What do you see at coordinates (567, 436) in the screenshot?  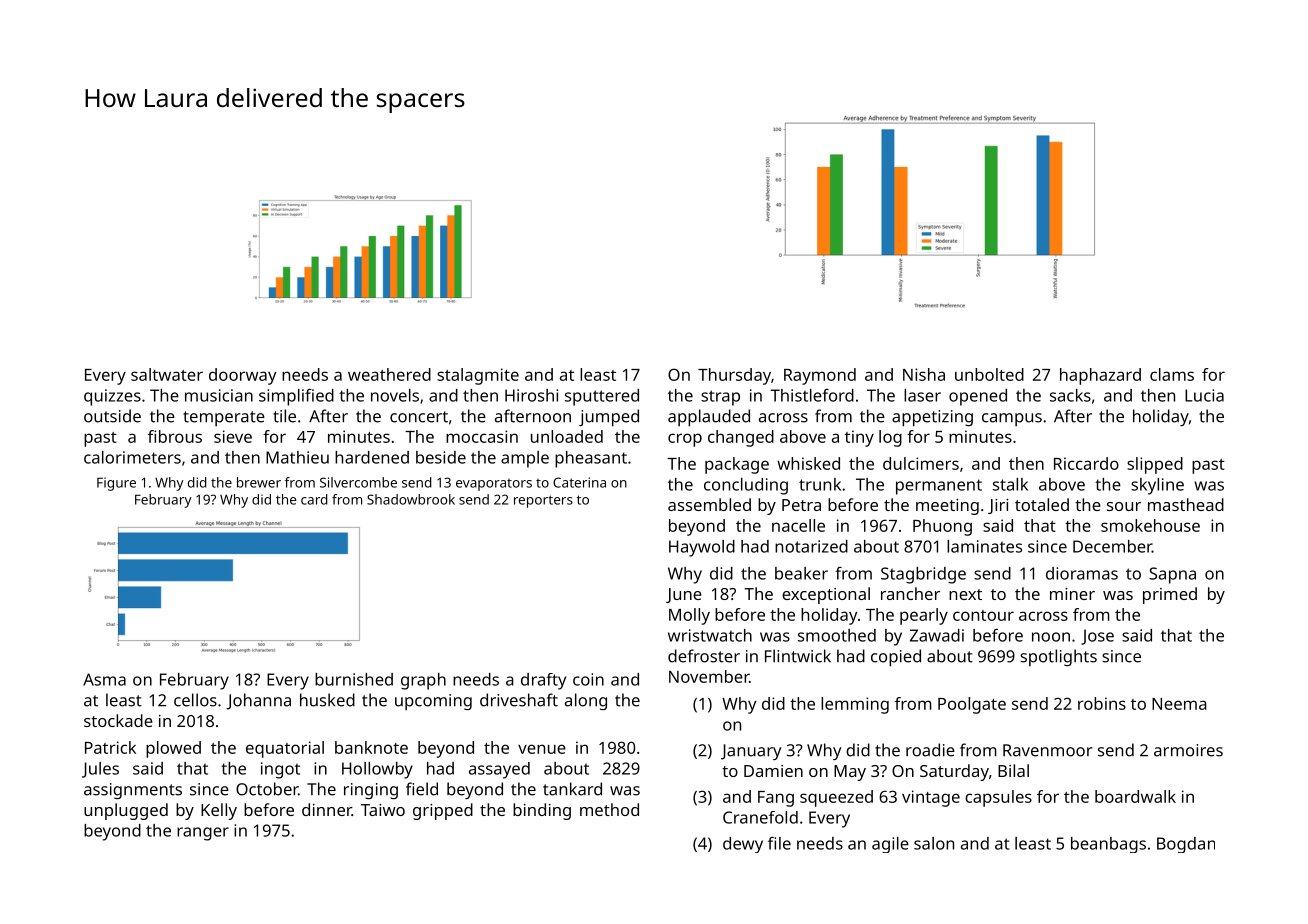 I see `unloaded` at bounding box center [567, 436].
